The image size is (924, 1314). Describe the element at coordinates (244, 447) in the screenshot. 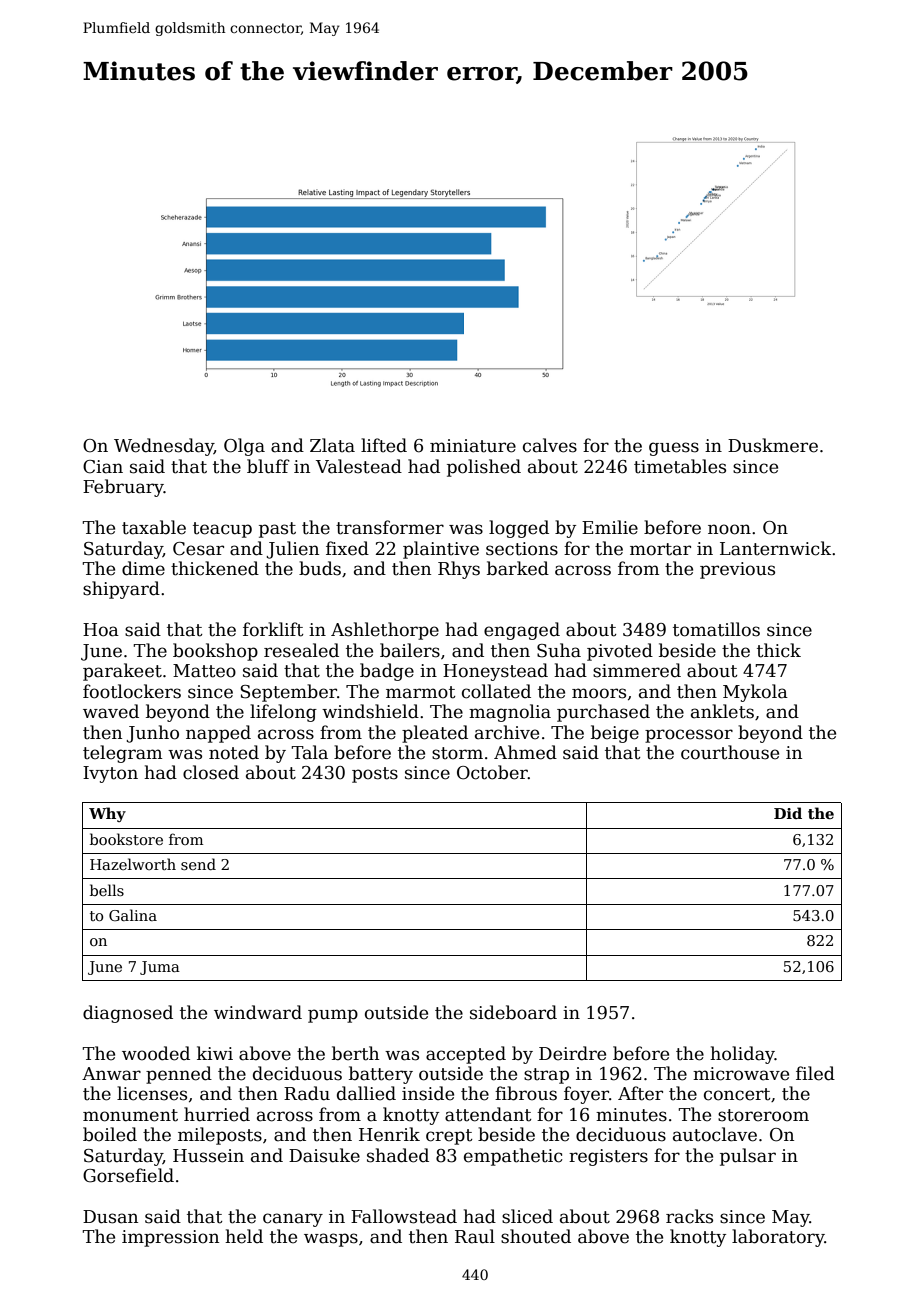

I see `Olga` at that location.
